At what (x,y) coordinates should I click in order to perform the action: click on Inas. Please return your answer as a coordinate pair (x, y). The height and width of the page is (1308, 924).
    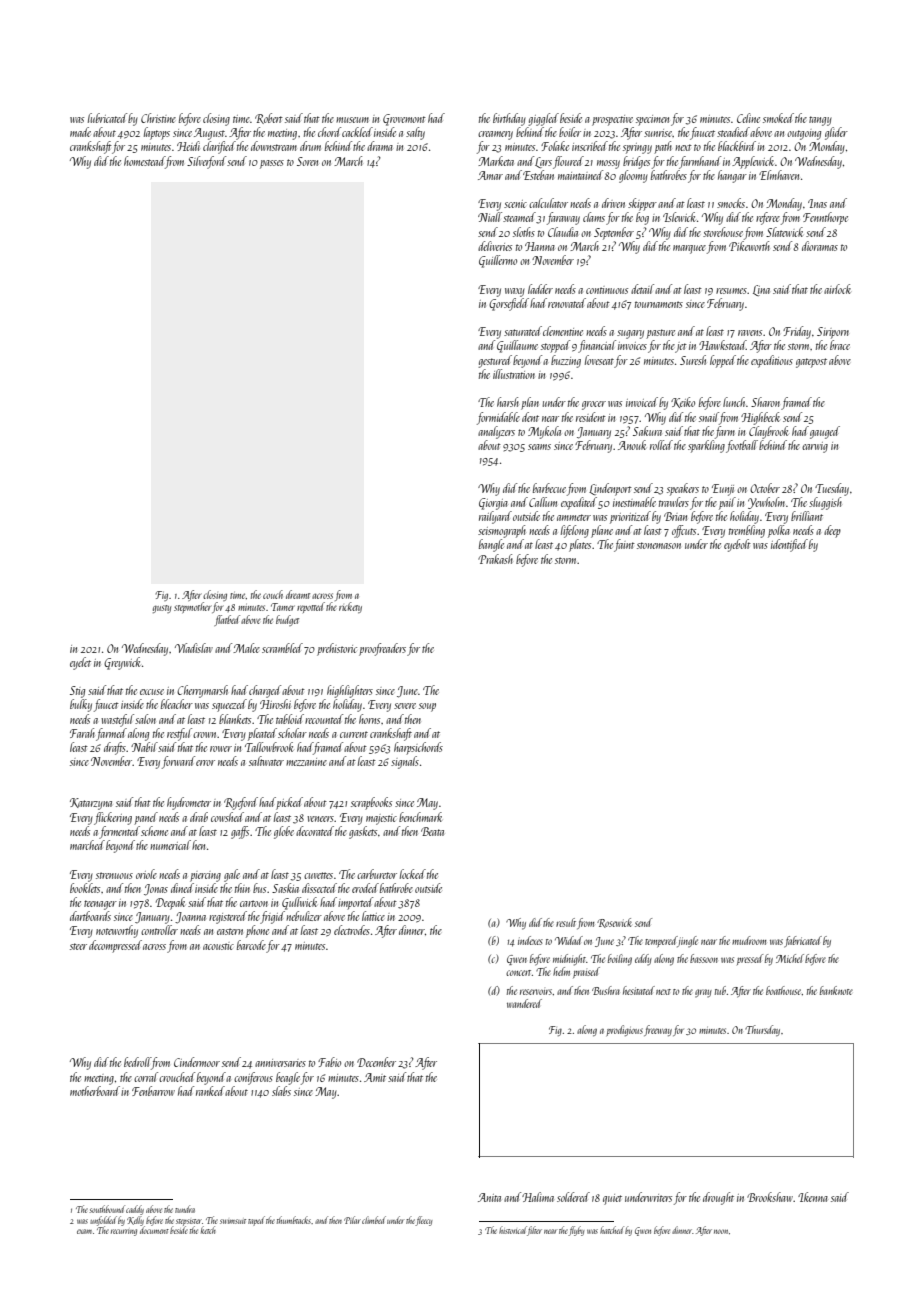
    Looking at the image, I should click on (817, 203).
